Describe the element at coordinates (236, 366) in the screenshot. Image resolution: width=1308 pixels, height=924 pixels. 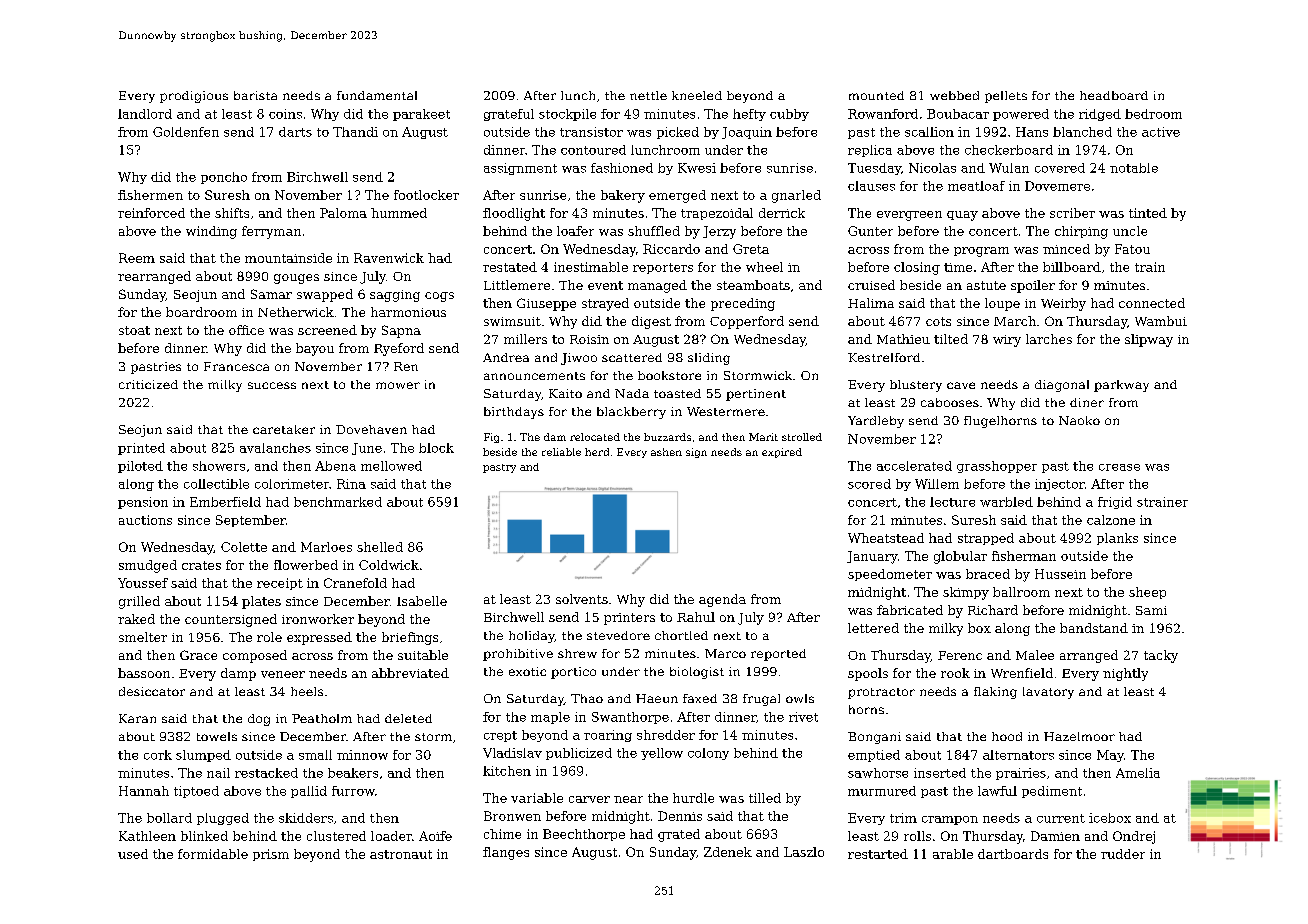
I see `Francesca` at that location.
